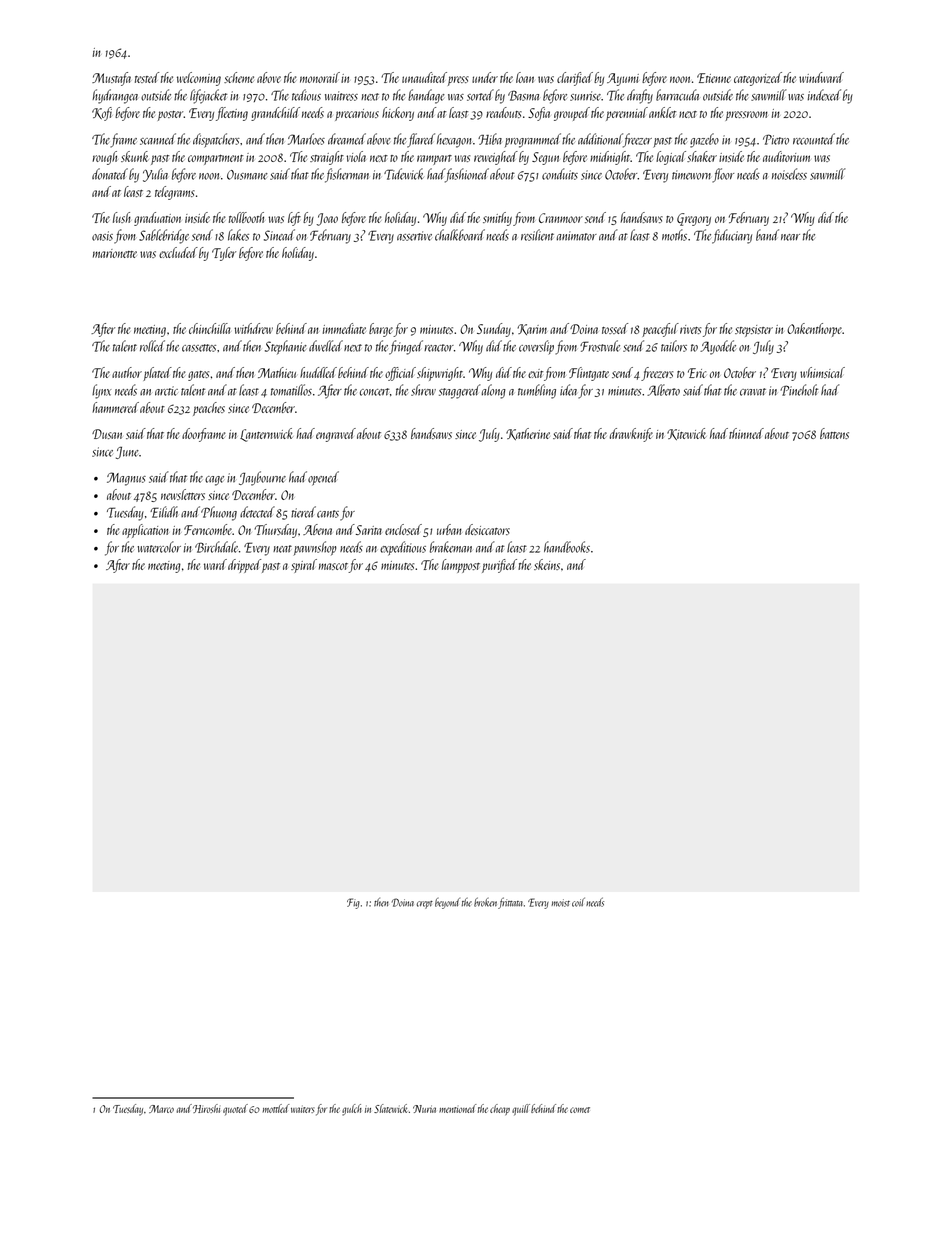 This screenshot has width=952, height=1233. I want to click on monorail, so click(320, 77).
